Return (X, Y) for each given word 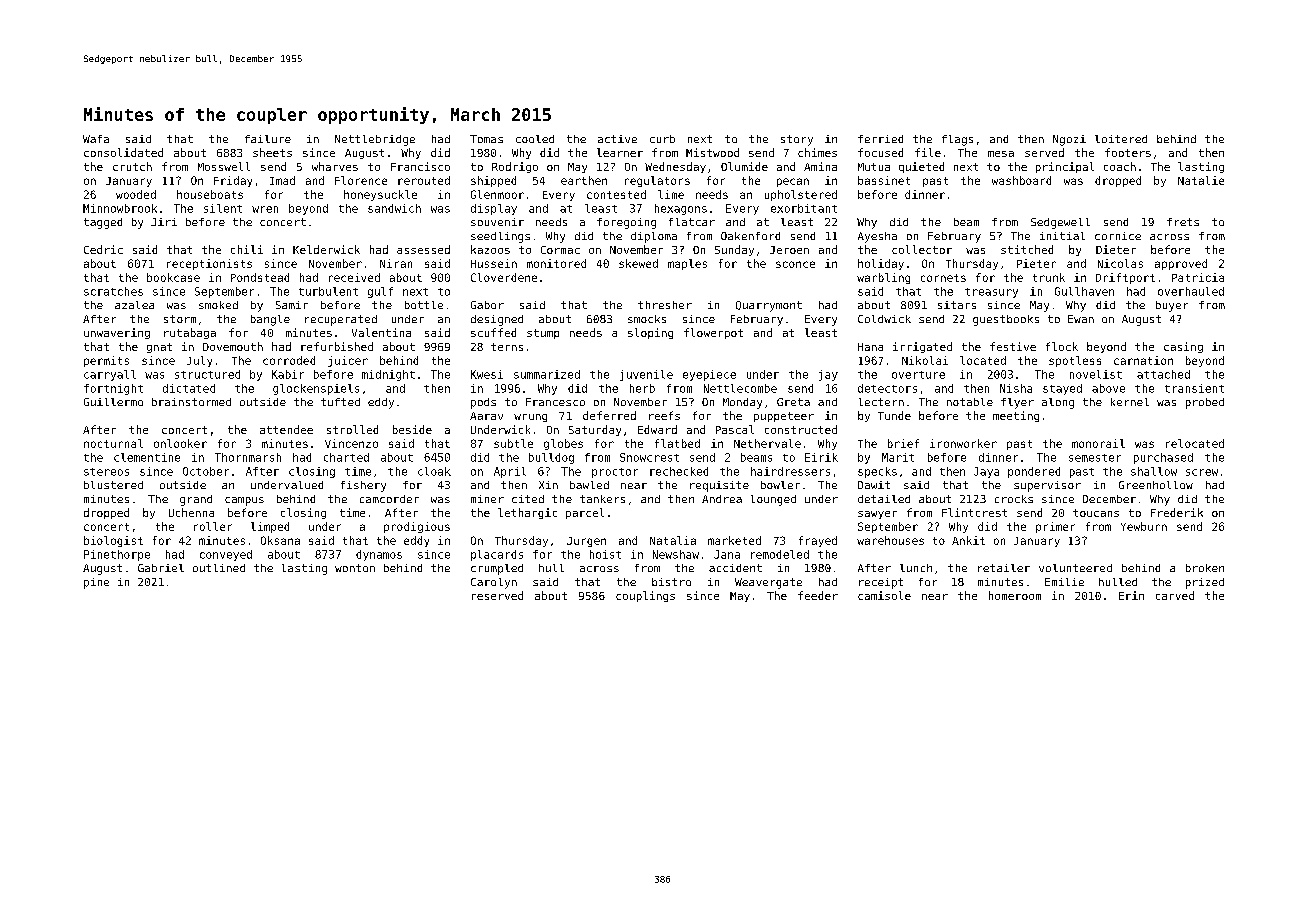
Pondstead (260, 277)
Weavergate (768, 583)
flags (957, 140)
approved (1181, 264)
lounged (773, 500)
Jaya (986, 472)
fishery (363, 486)
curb (662, 139)
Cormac (560, 250)
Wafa (96, 139)
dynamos (379, 555)
